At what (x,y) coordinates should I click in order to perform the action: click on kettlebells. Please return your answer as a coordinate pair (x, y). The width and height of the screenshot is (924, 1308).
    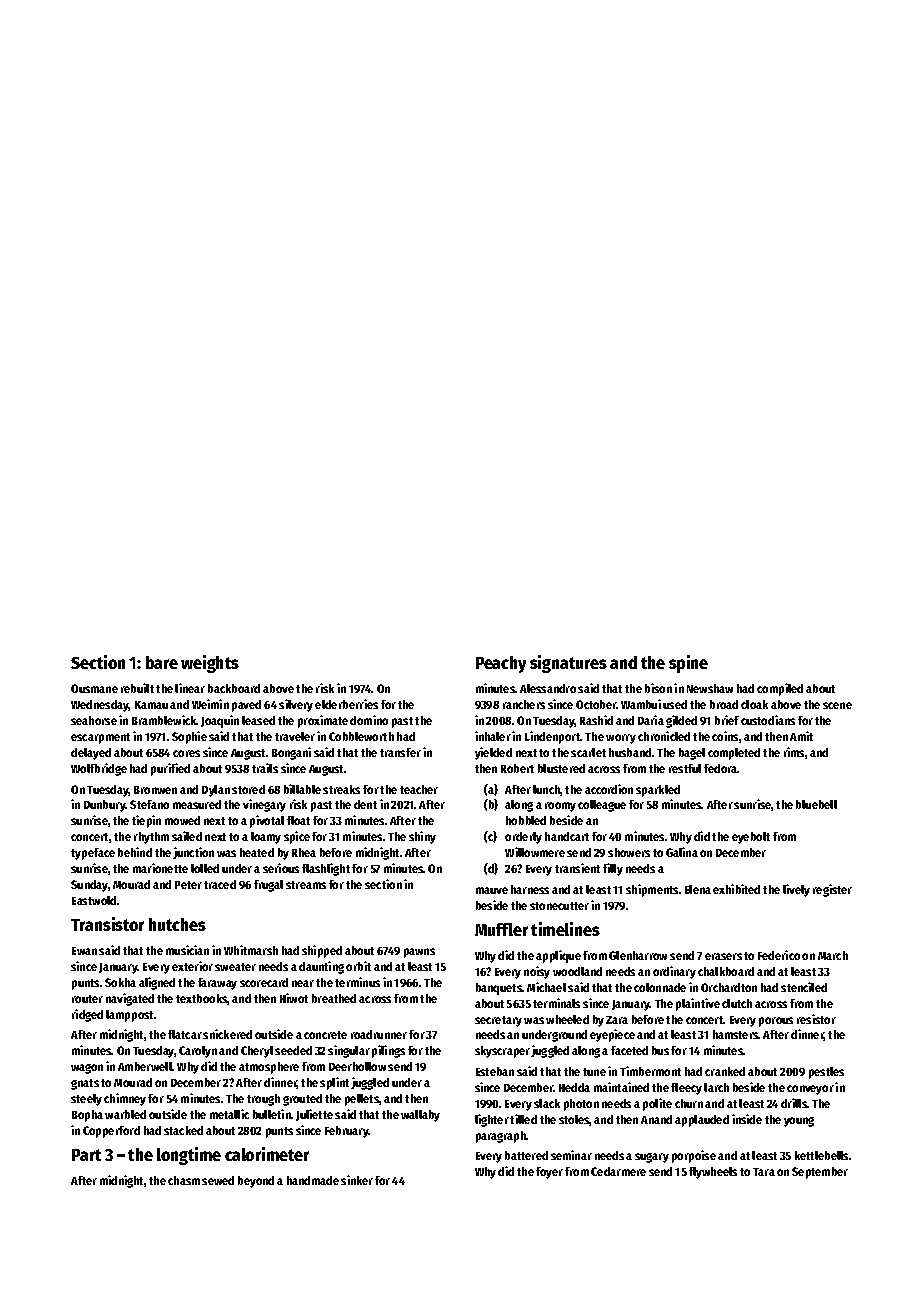
    Looking at the image, I should click on (821, 1155).
